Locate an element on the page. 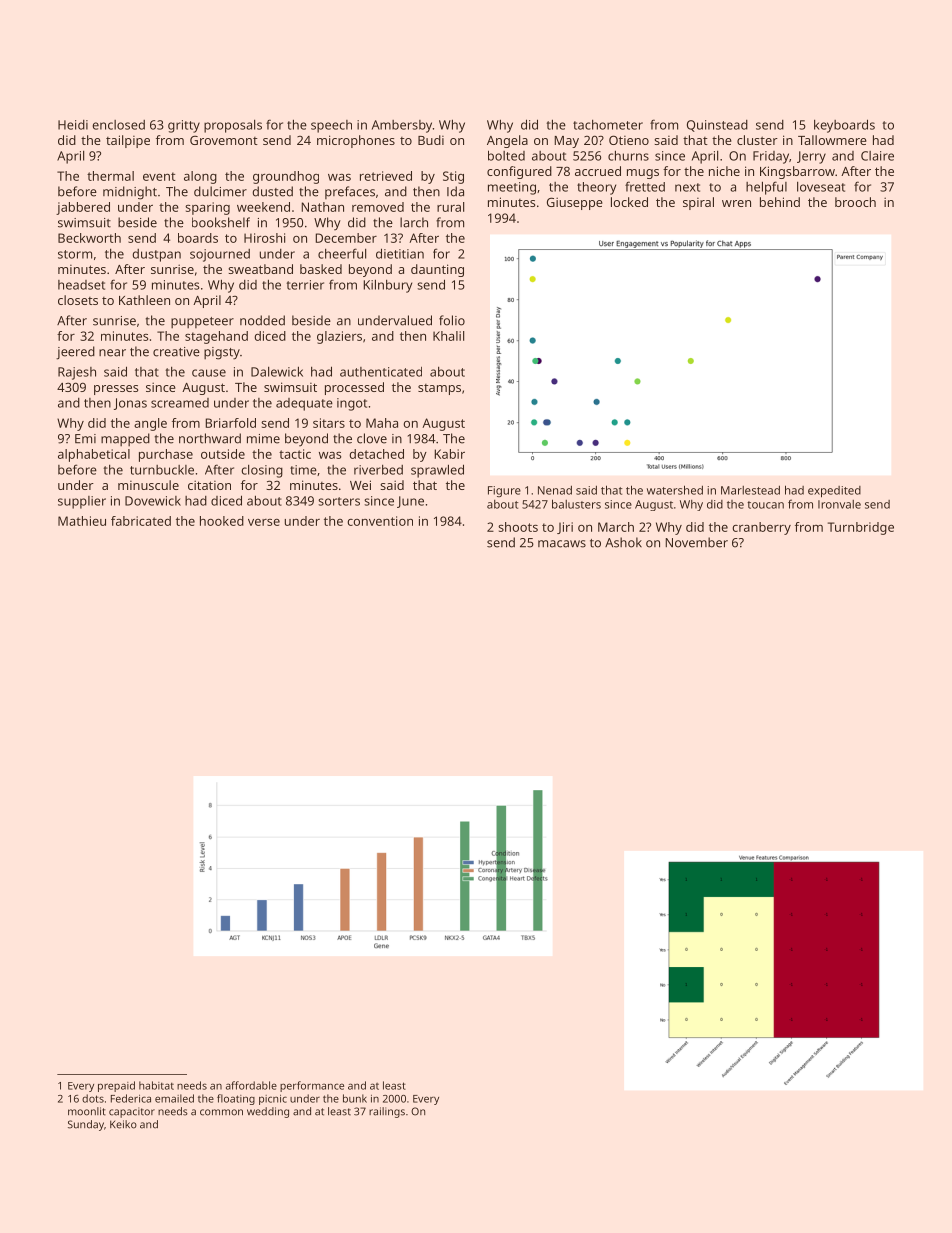 This document has width=952, height=1233. bunk is located at coordinates (355, 1098).
